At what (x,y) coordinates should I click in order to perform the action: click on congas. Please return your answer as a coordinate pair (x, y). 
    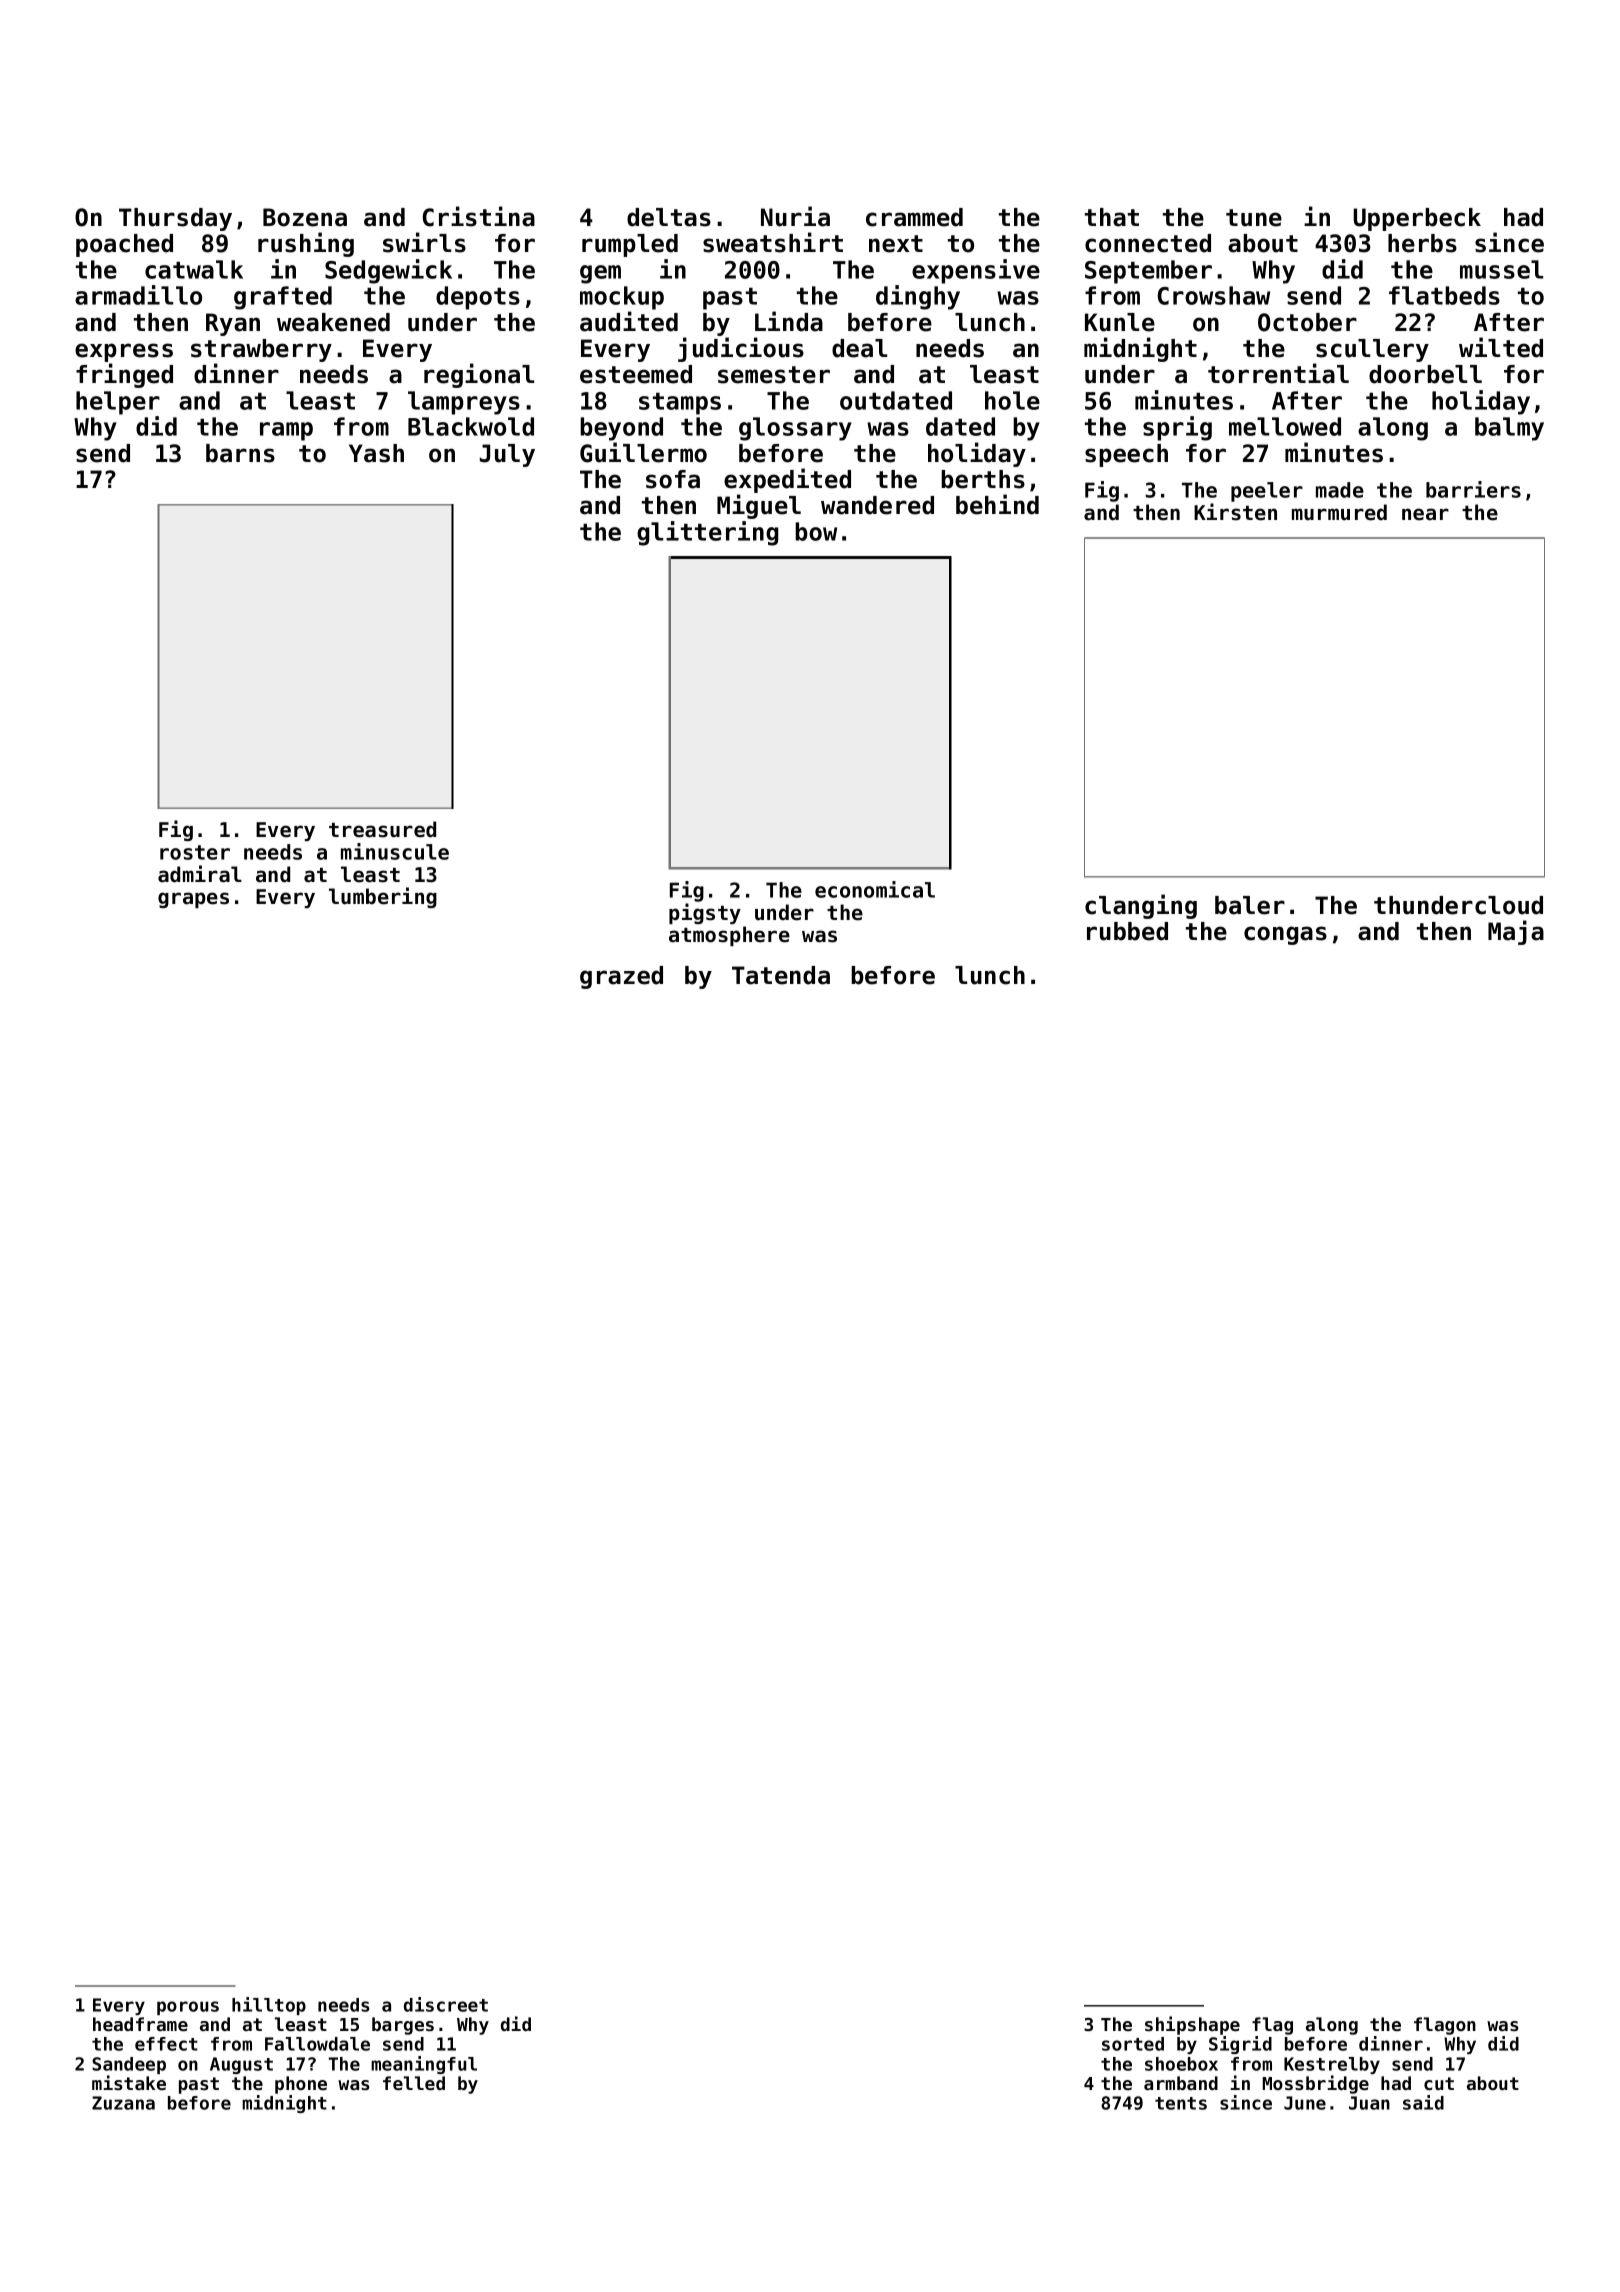
    Looking at the image, I should click on (1285, 935).
